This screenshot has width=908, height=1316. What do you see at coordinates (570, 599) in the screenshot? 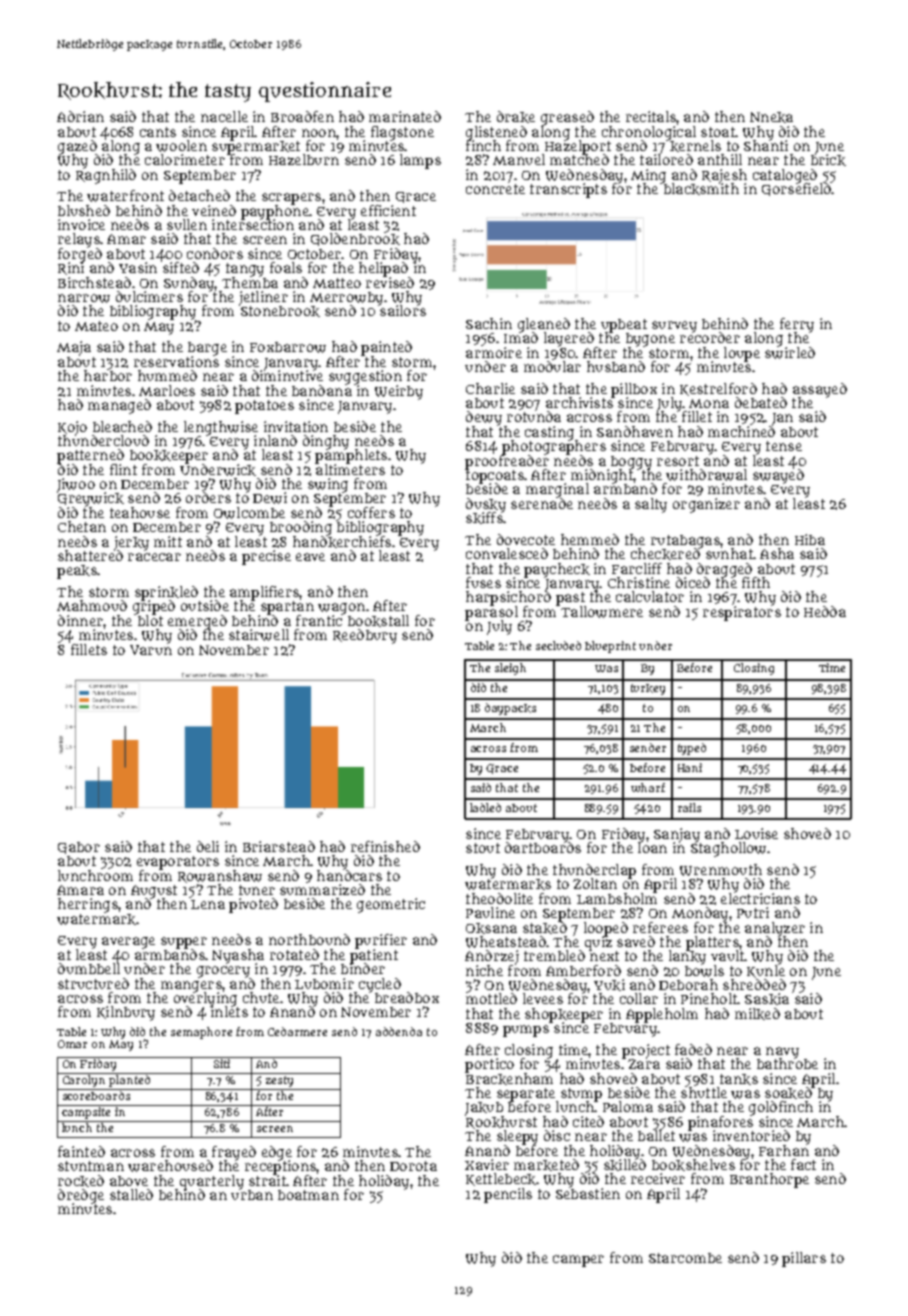
I see `past` at bounding box center [570, 599].
